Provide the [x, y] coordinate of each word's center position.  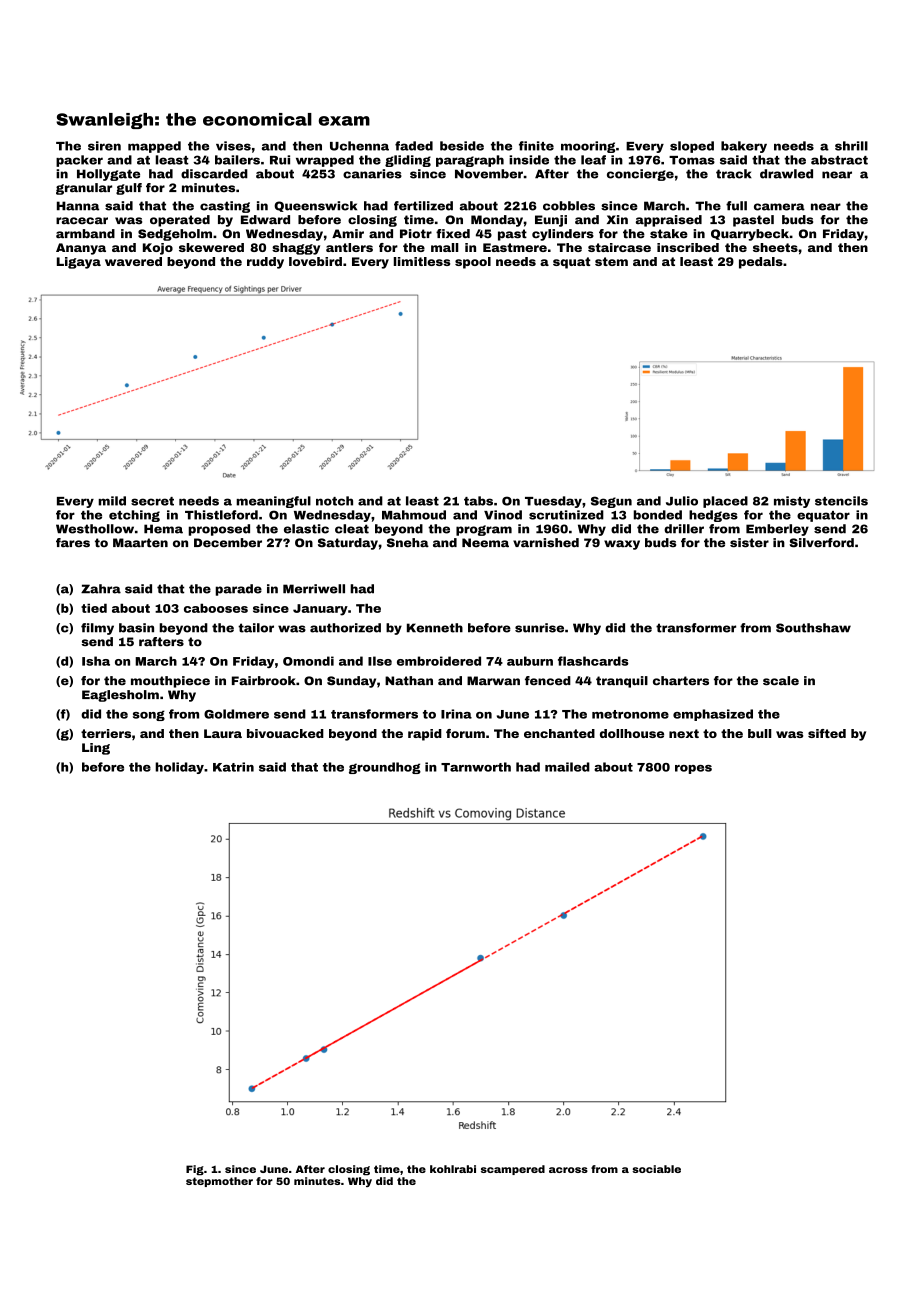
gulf [129, 189]
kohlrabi [453, 1169]
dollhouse [632, 733]
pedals [761, 263]
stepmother [219, 1182]
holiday [179, 768]
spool [473, 263]
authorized [345, 628]
